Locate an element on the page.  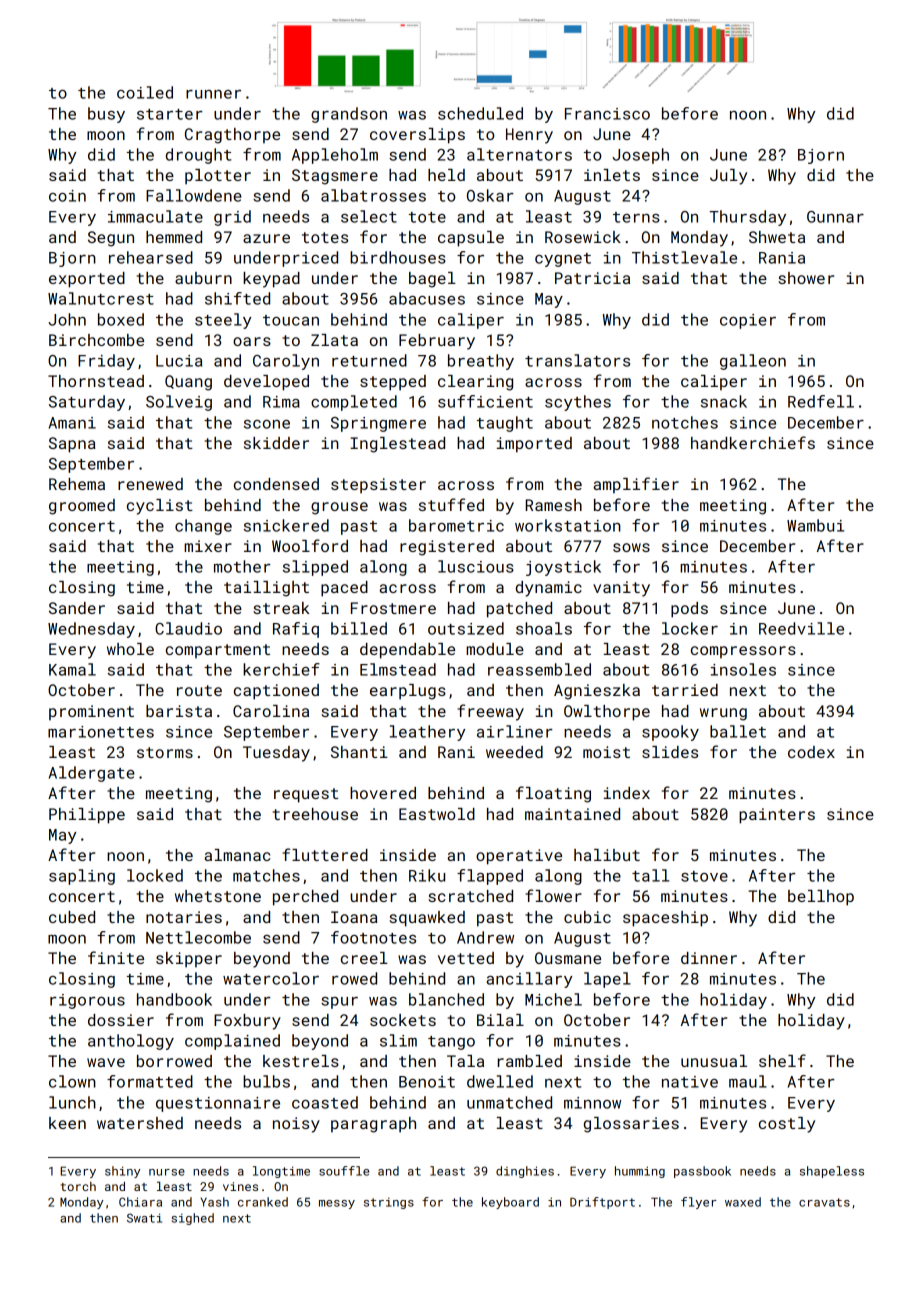
copier is located at coordinates (748, 321).
